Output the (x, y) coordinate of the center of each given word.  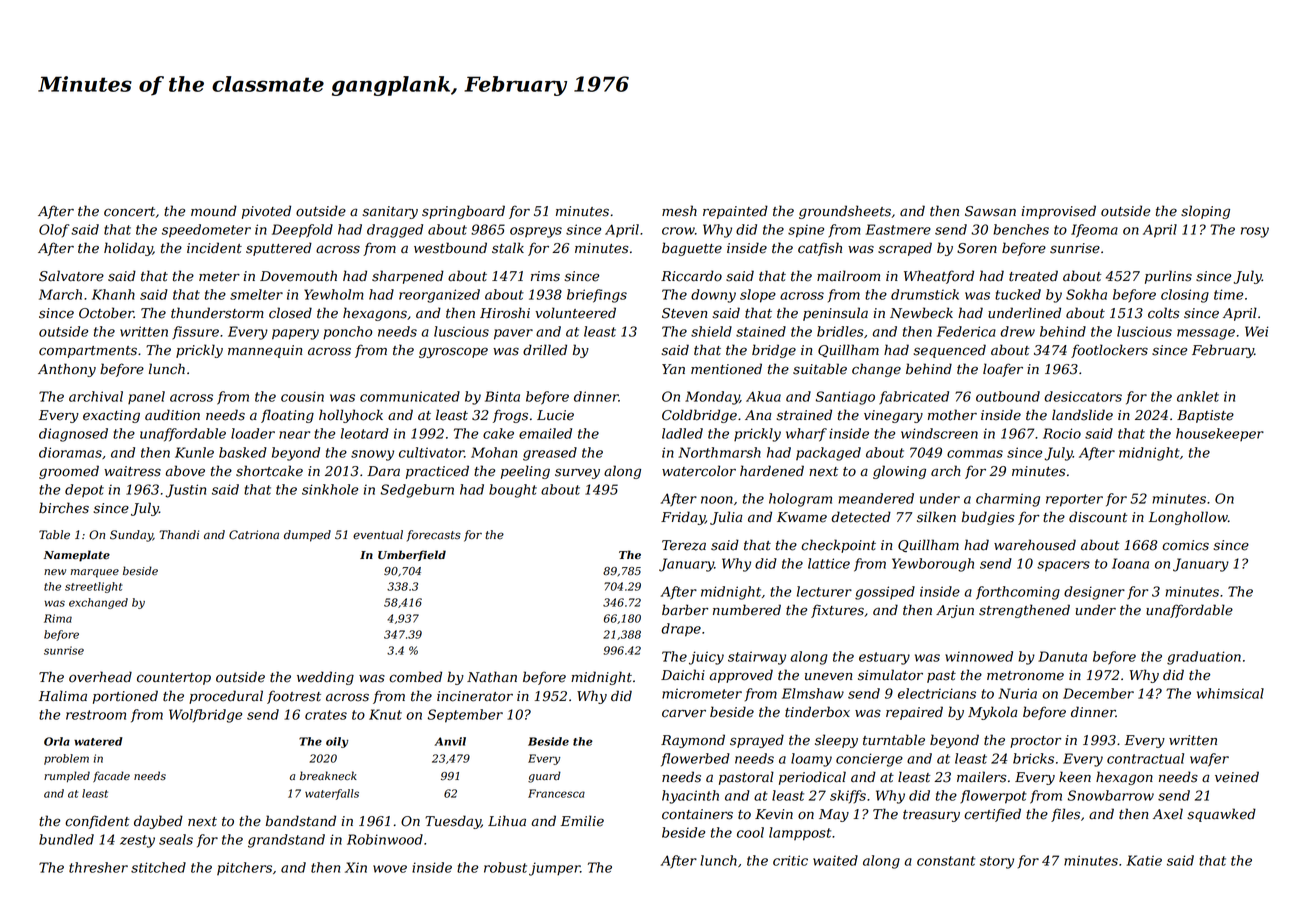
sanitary (390, 212)
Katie (1144, 860)
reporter (1074, 500)
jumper (554, 869)
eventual (378, 535)
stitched (158, 867)
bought (513, 491)
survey (577, 473)
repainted (735, 212)
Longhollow (1188, 518)
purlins (1168, 277)
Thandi (179, 535)
